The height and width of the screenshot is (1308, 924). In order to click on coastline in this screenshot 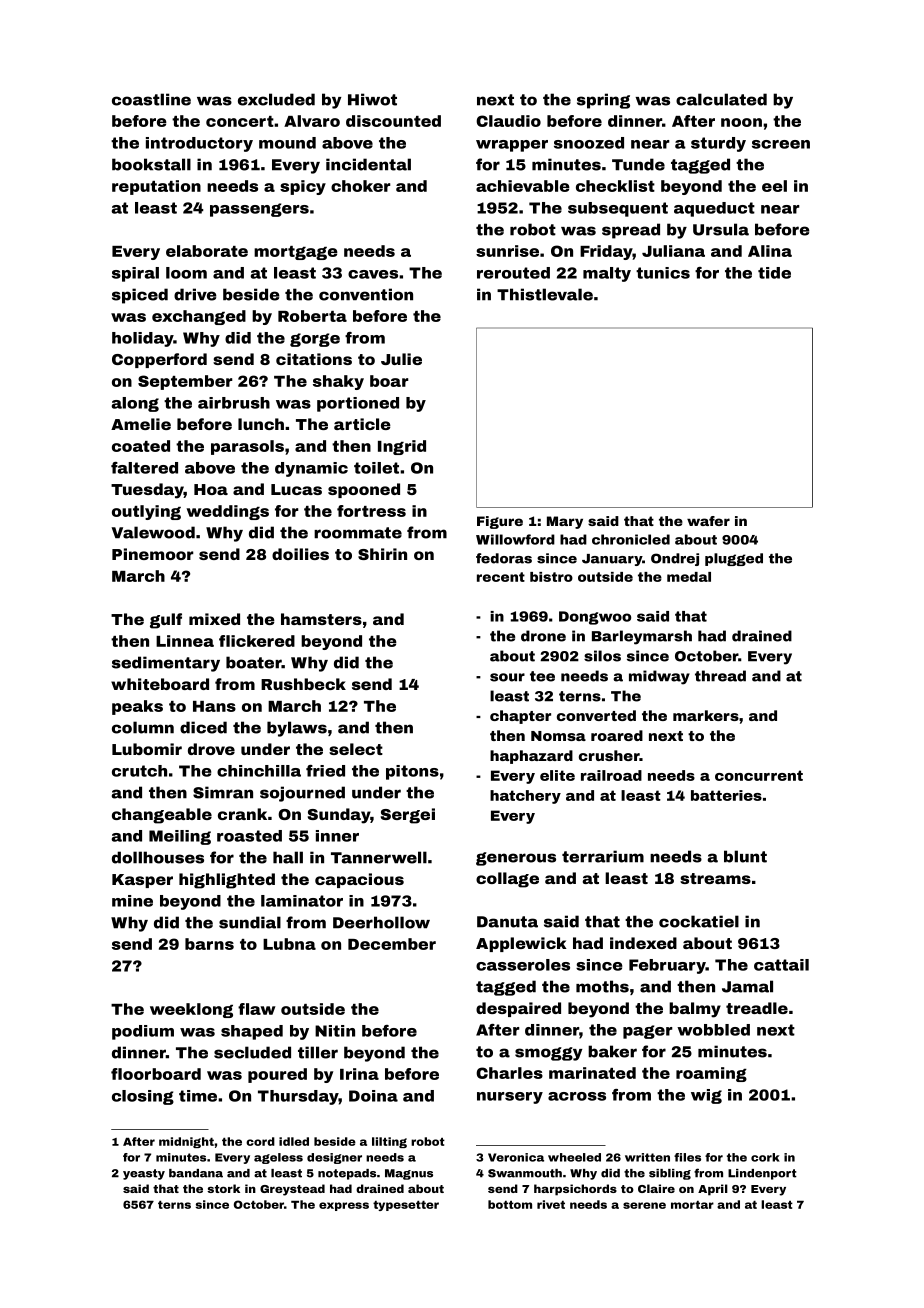, I will do `click(151, 99)`.
